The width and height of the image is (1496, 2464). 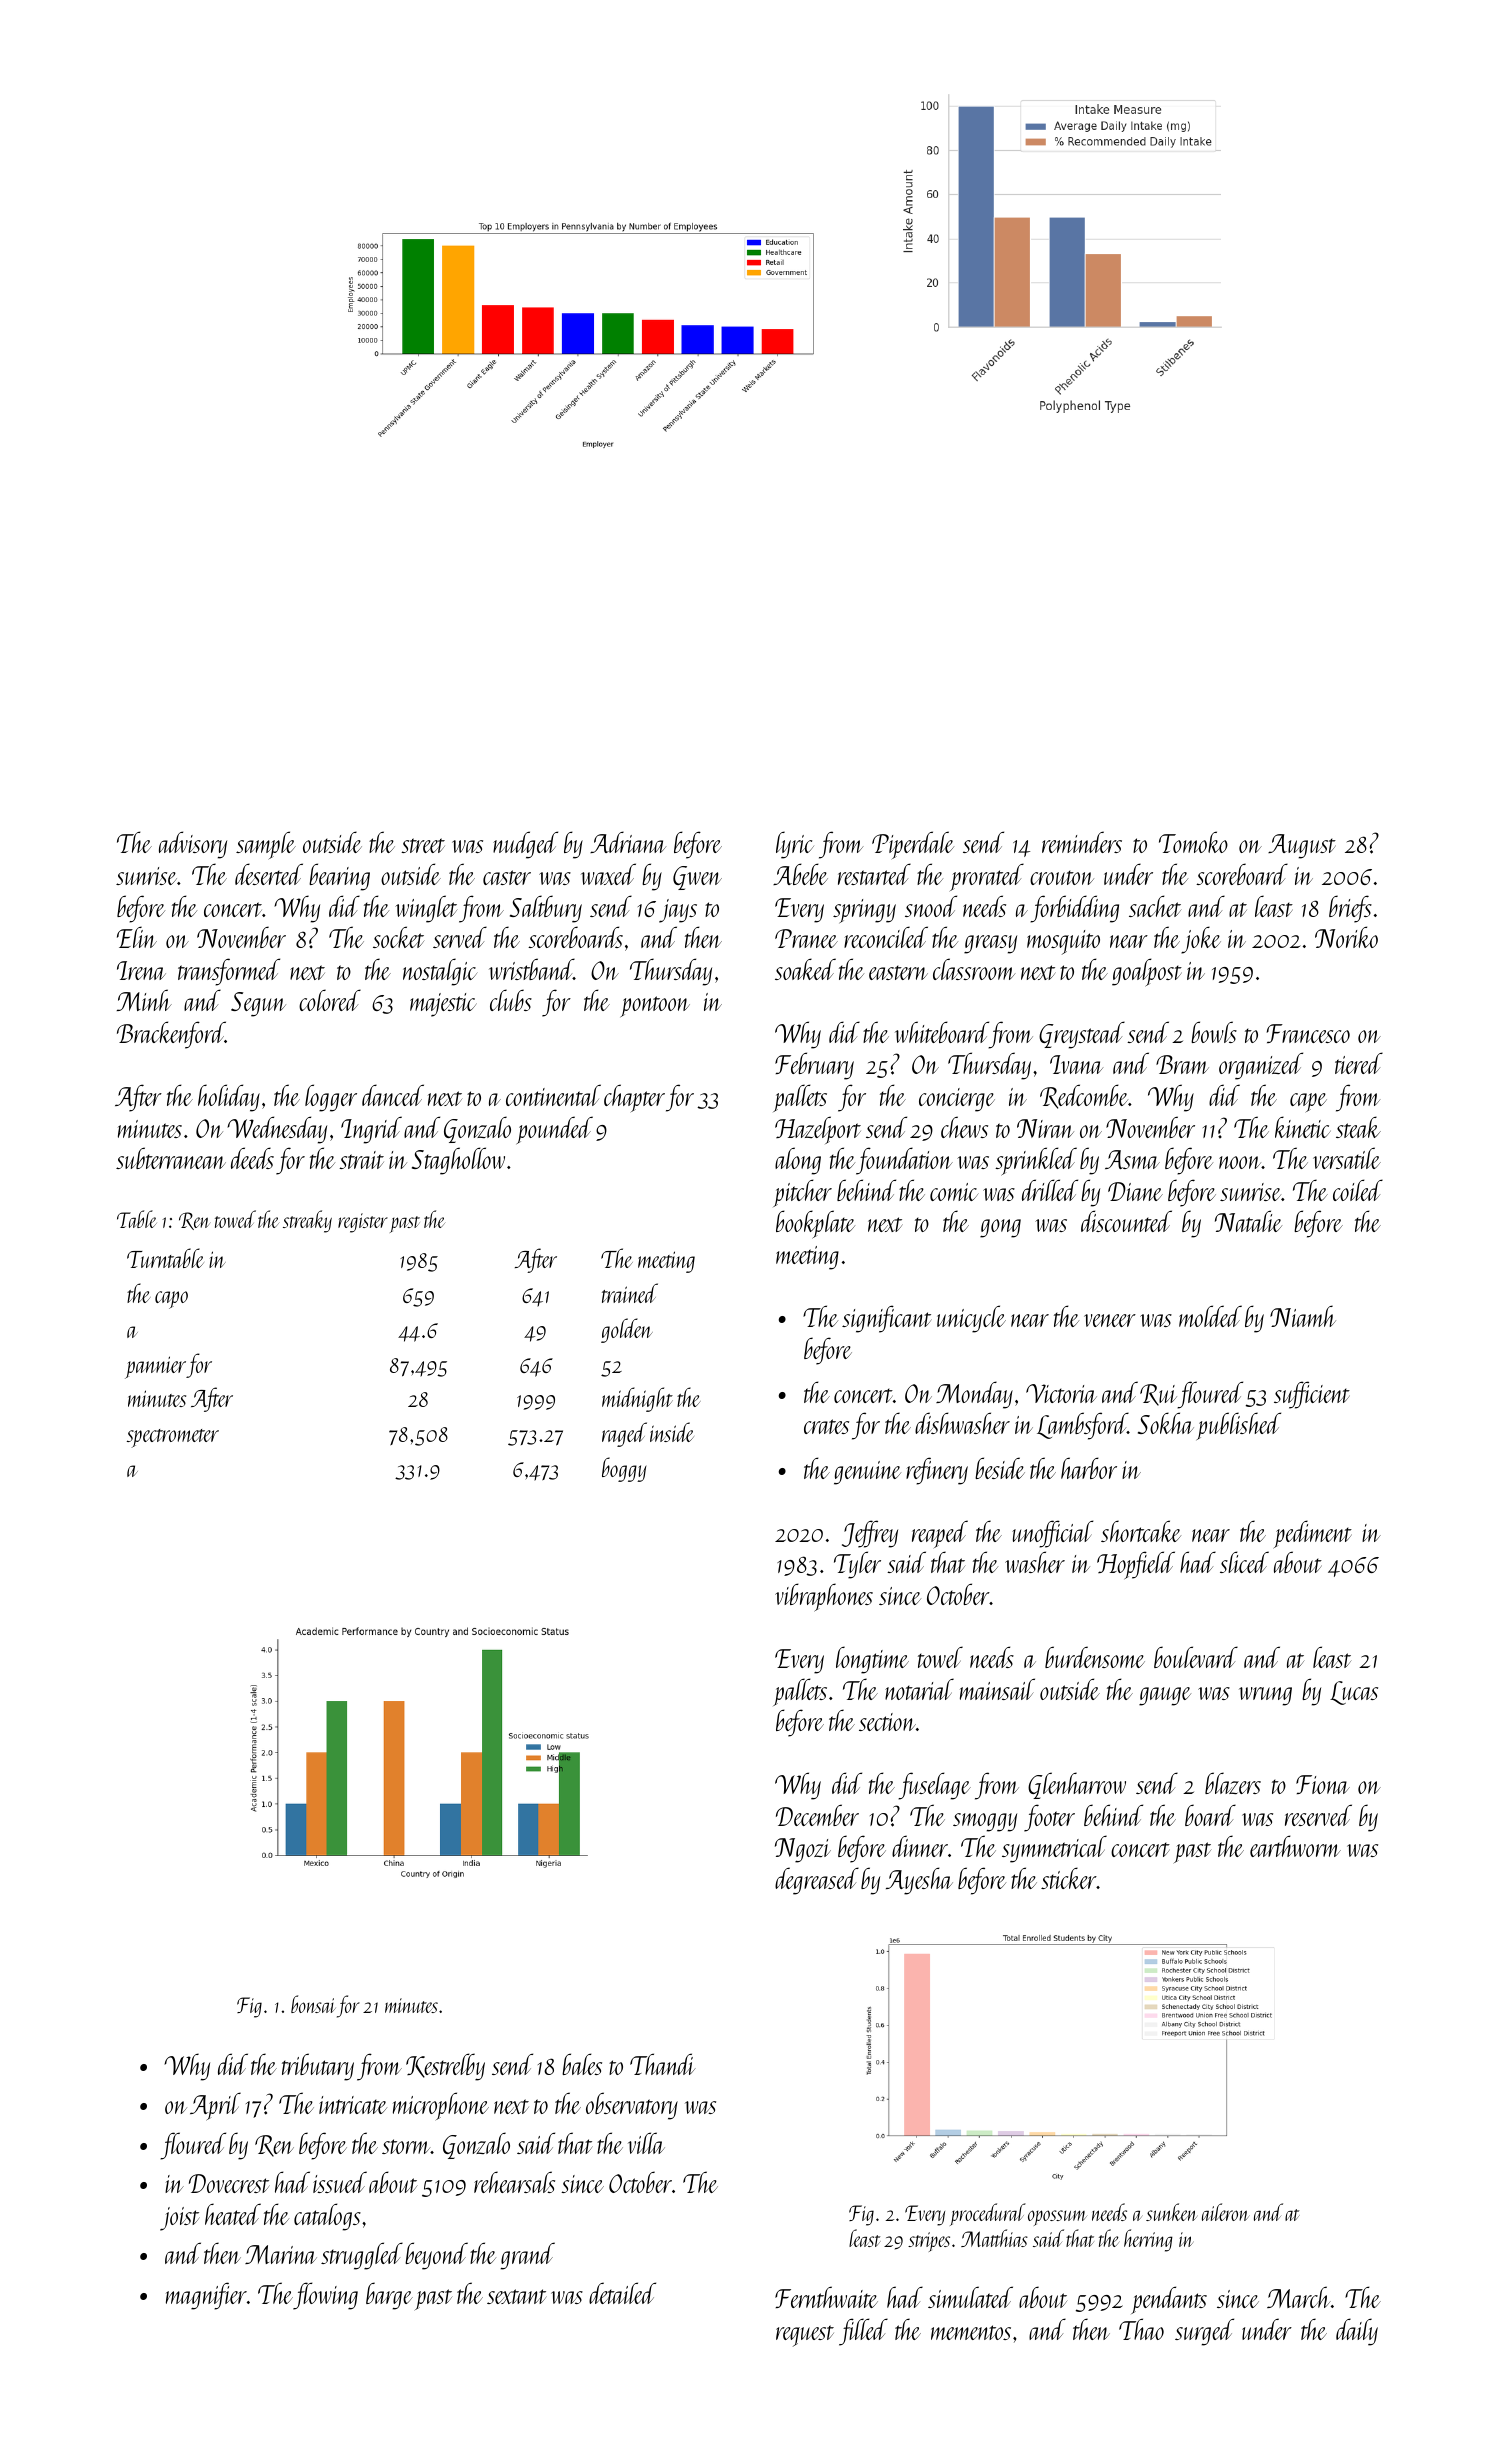 What do you see at coordinates (180, 2219) in the image?
I see `joist` at bounding box center [180, 2219].
